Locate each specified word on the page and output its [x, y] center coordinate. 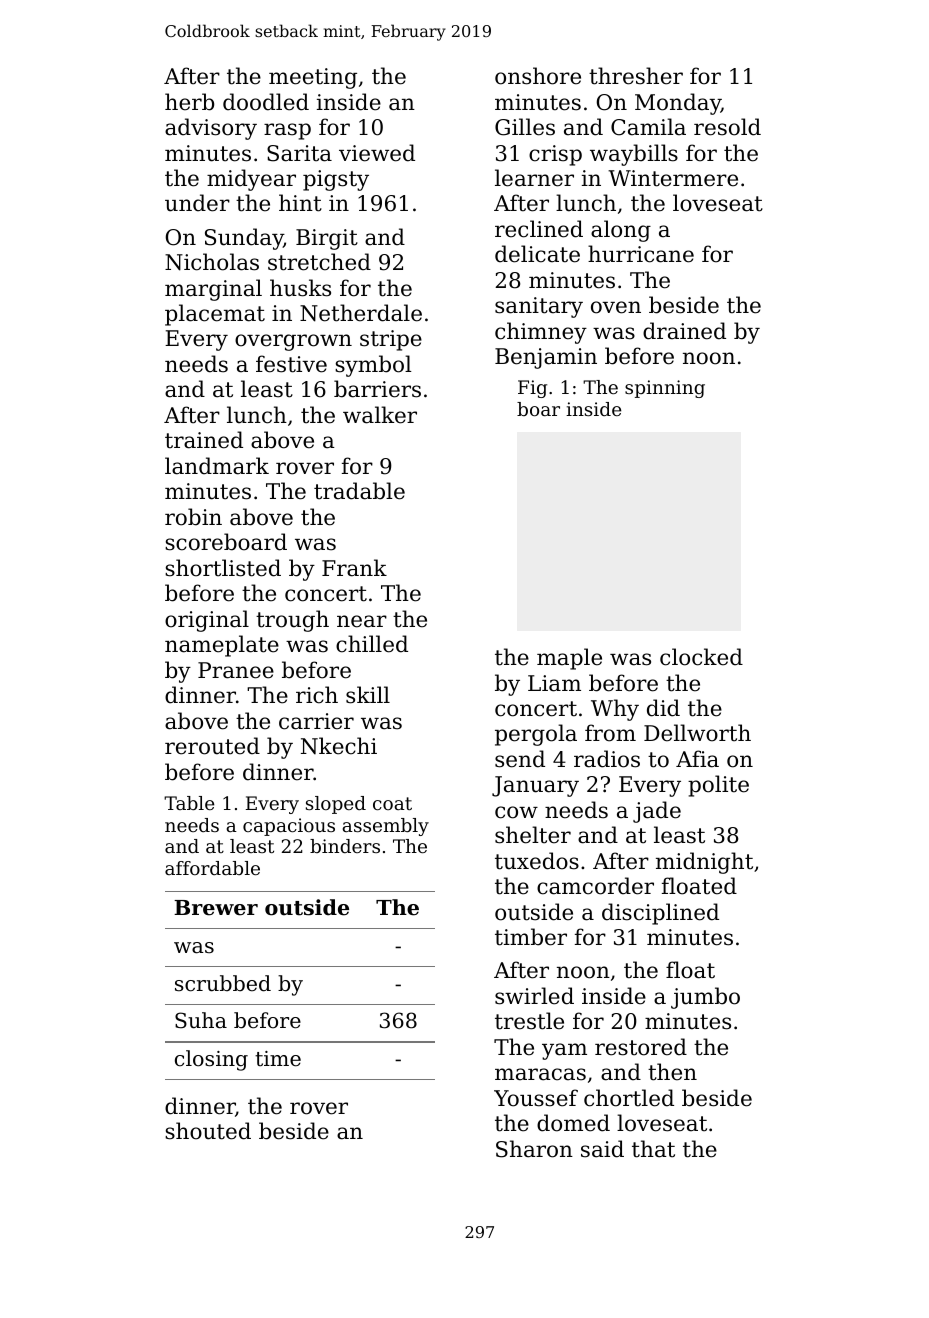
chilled [372, 644]
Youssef [536, 1098]
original [207, 621]
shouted [208, 1131]
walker [380, 415]
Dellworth [697, 733]
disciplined [660, 914]
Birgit [327, 239]
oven [616, 307]
